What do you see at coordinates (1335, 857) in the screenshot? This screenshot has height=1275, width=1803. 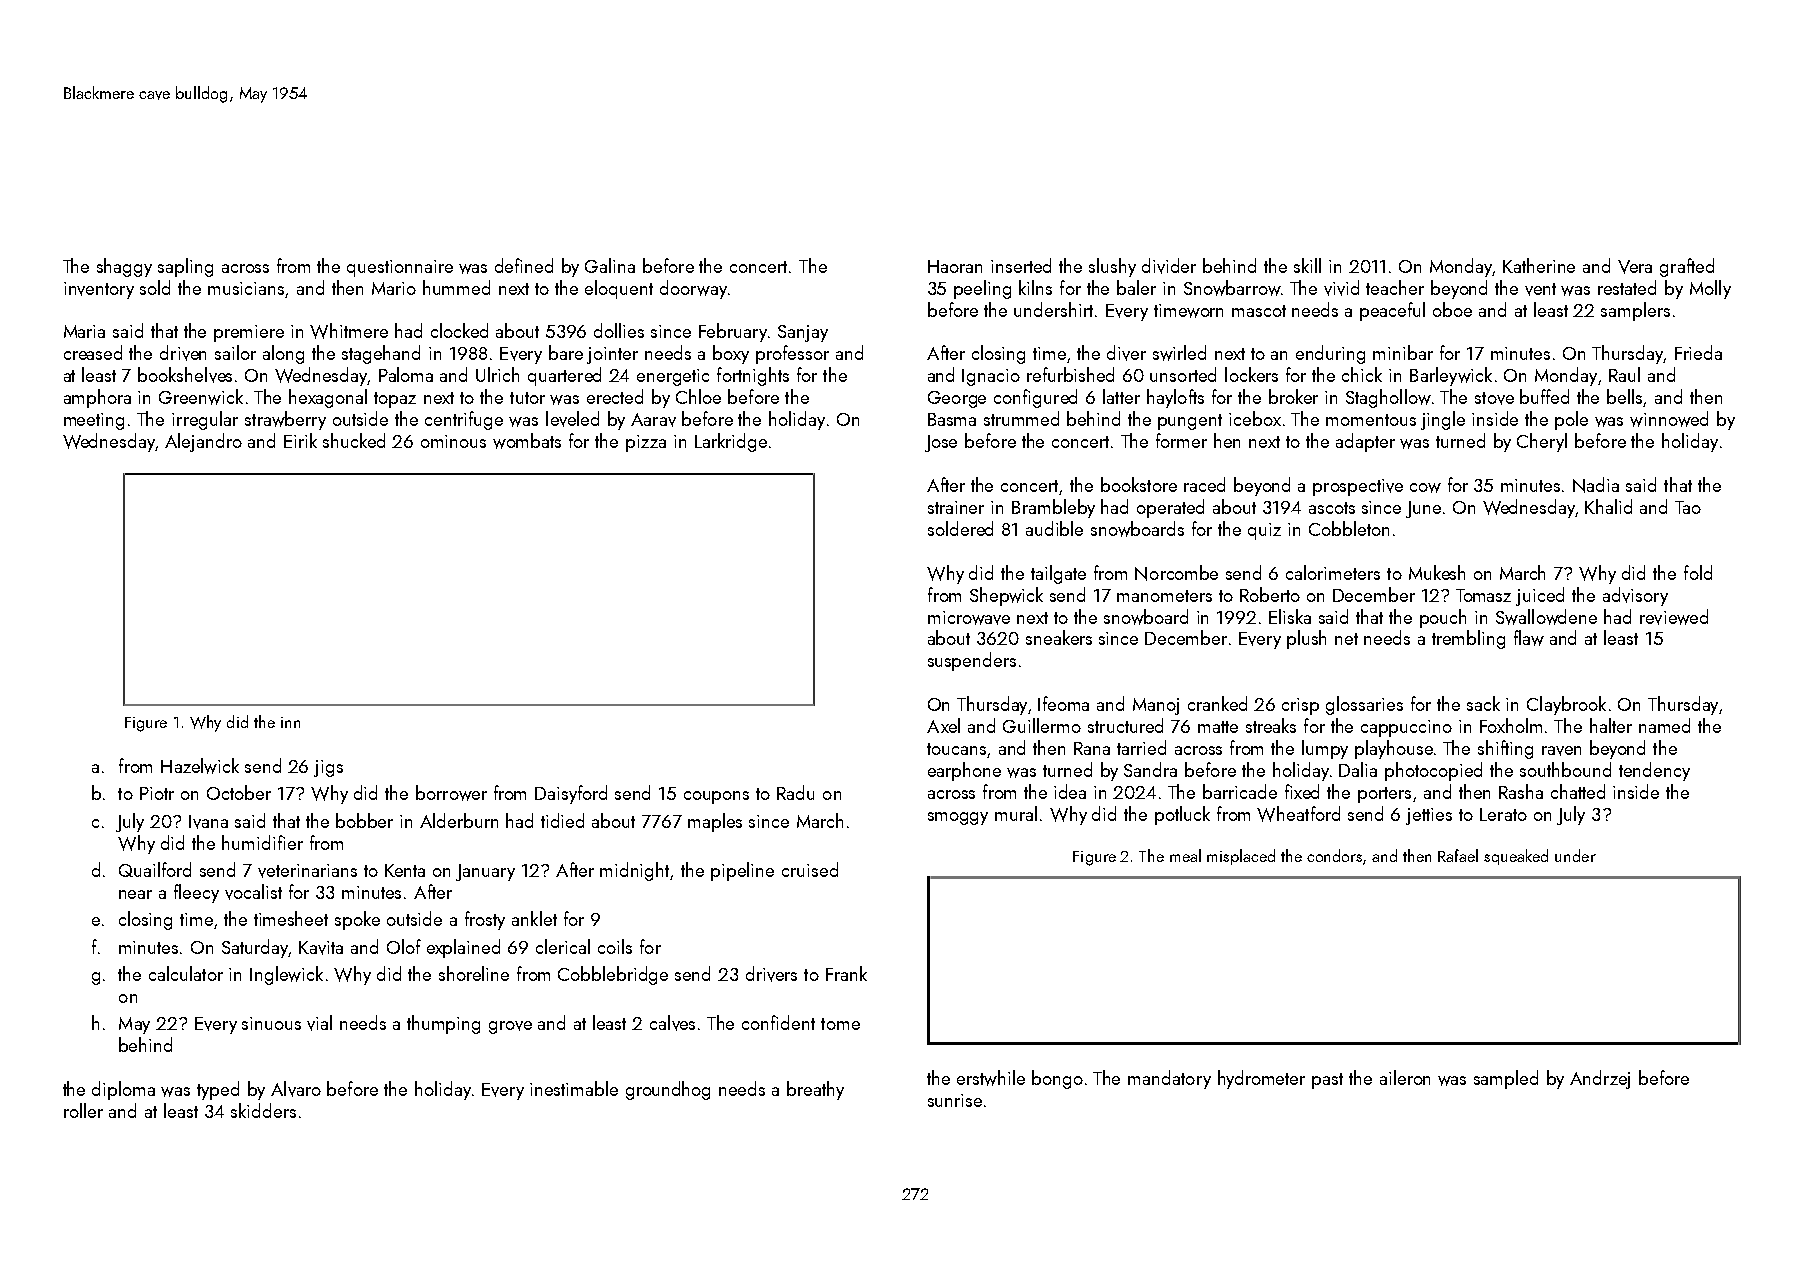 I see `condors` at bounding box center [1335, 857].
